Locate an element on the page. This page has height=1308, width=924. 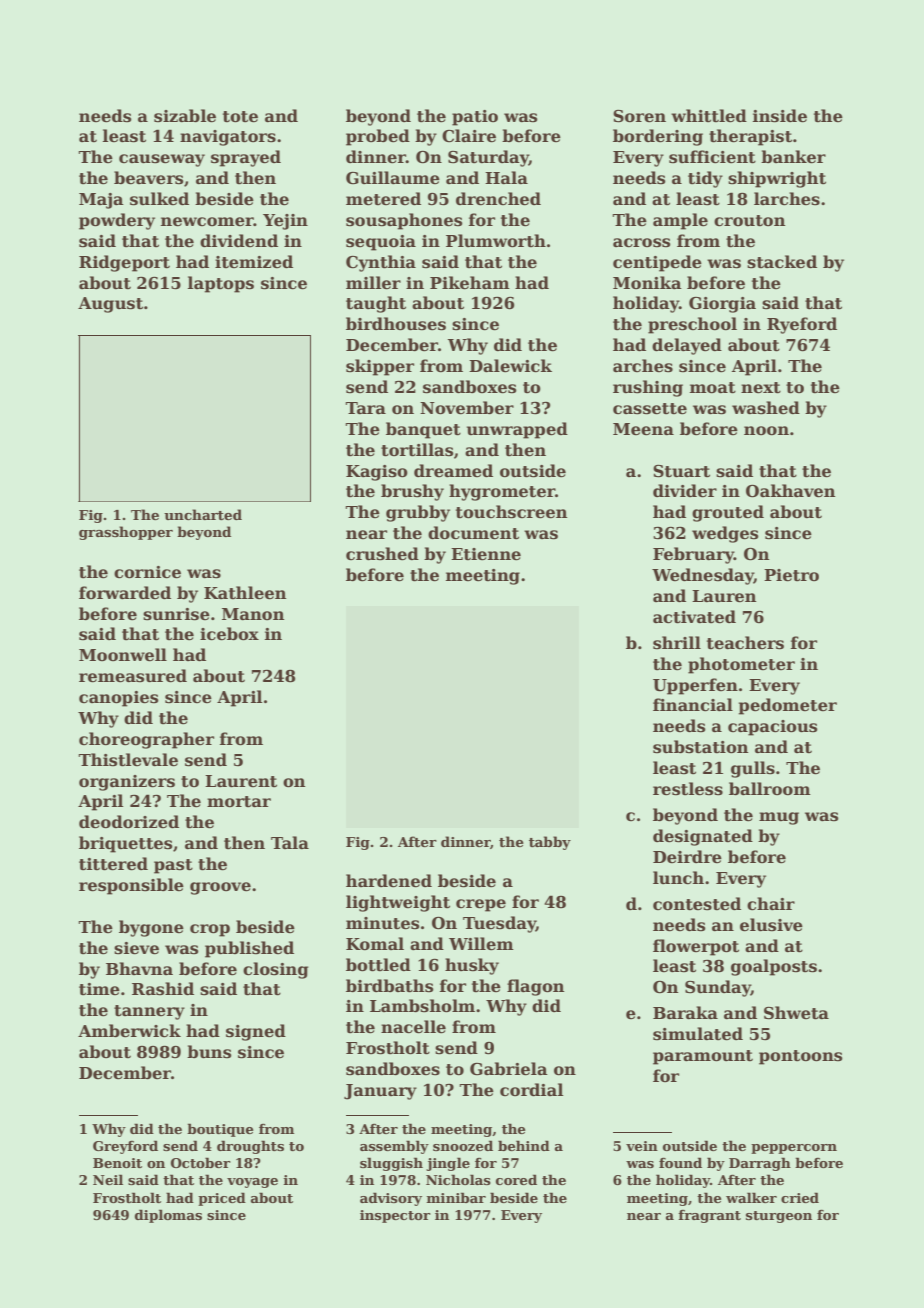
droughts is located at coordinates (250, 1147).
